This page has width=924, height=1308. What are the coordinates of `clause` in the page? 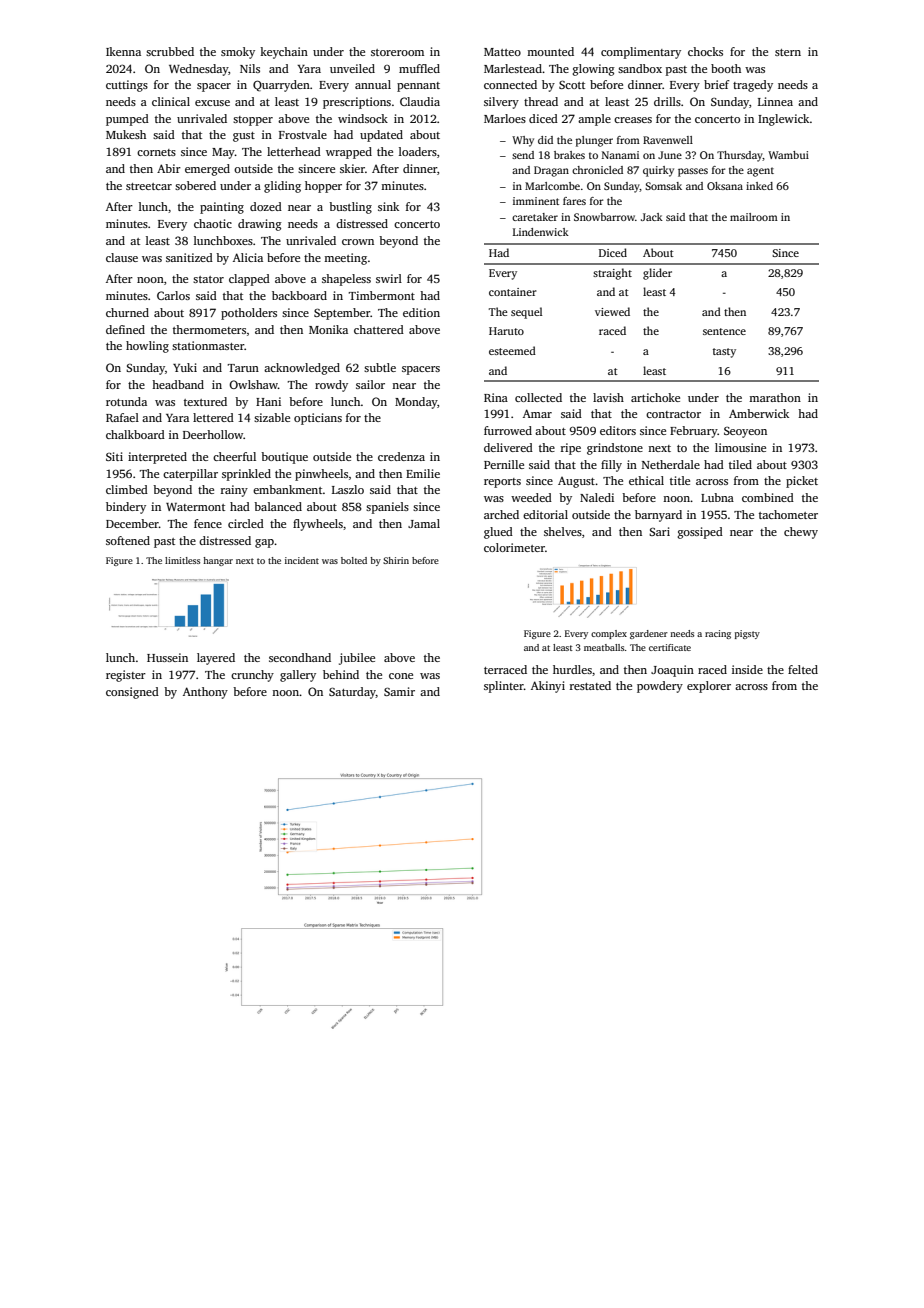 It's located at (122, 257).
